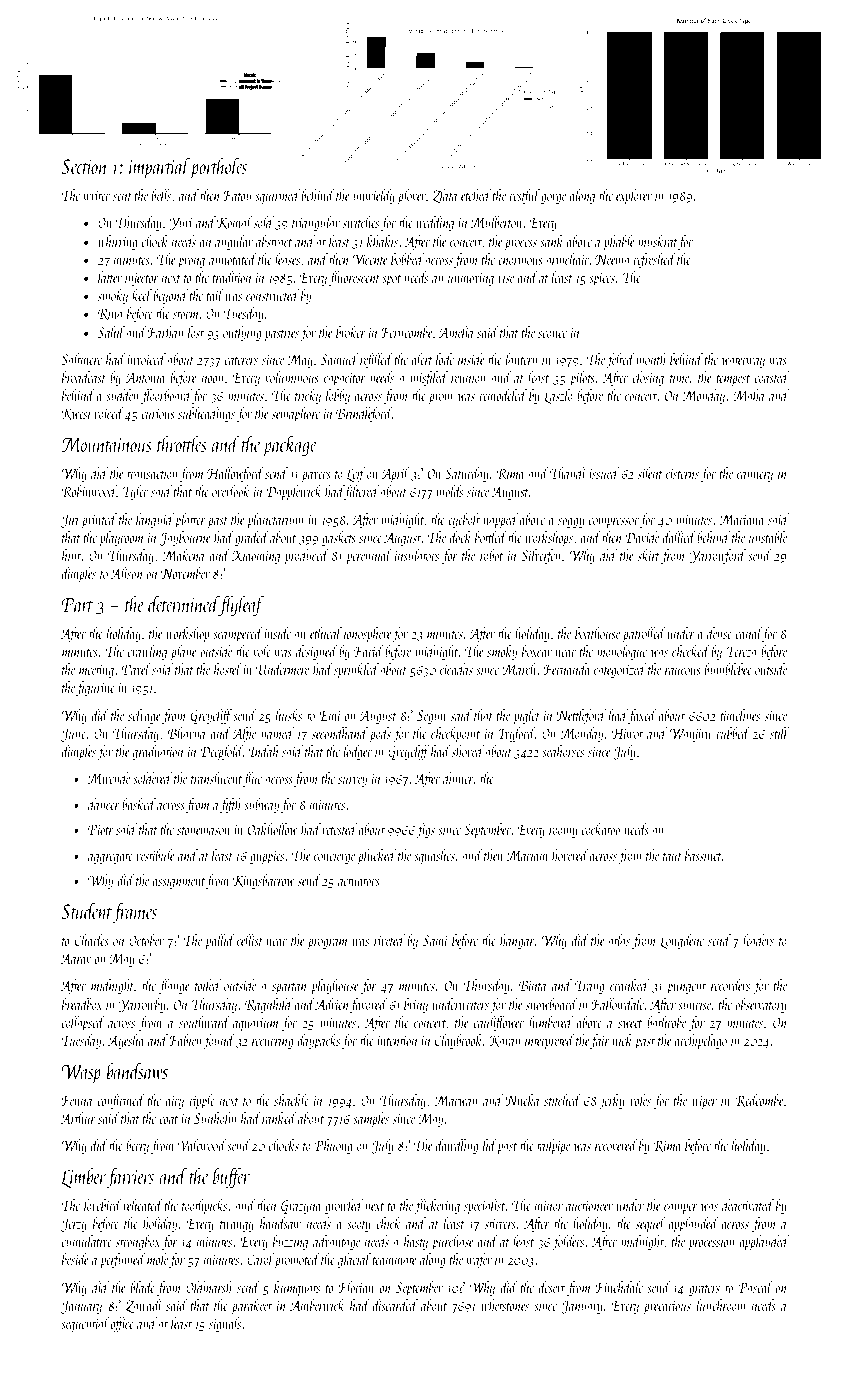 The image size is (849, 1400). I want to click on dallied, so click(679, 537).
